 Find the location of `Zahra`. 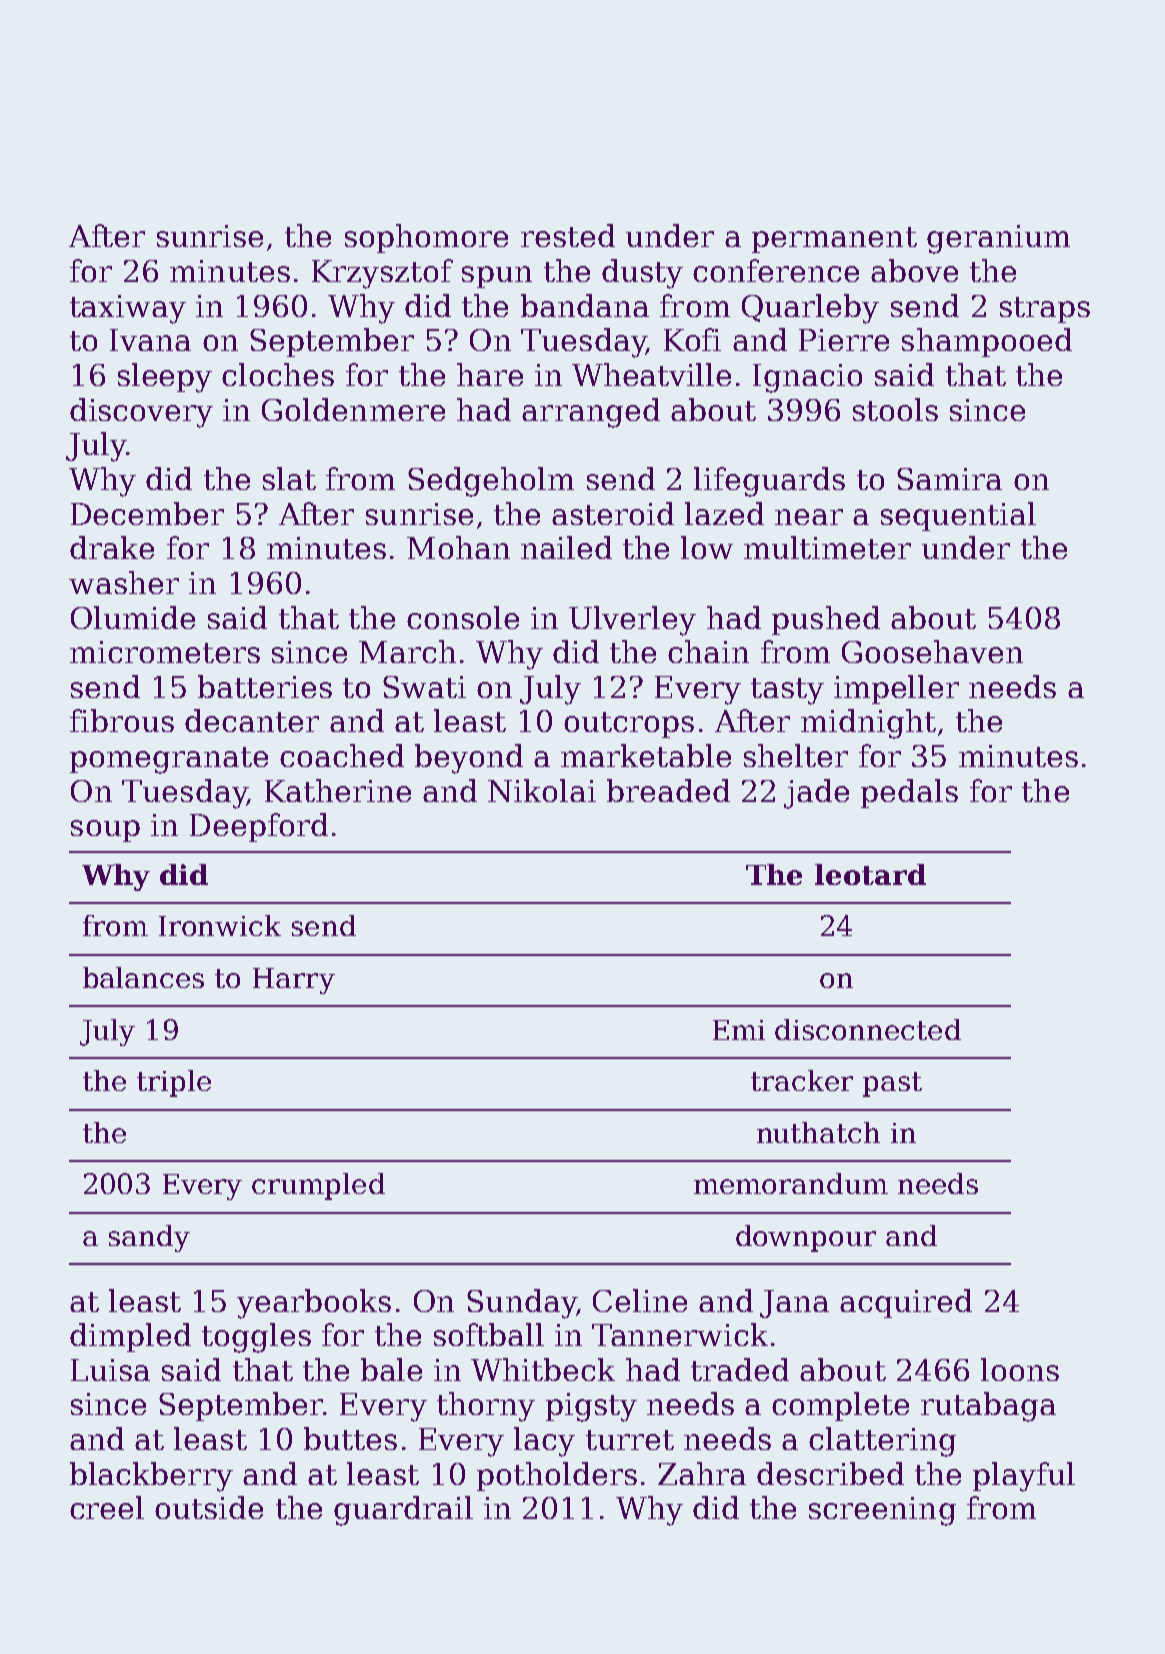

Zahra is located at coordinates (702, 1473).
